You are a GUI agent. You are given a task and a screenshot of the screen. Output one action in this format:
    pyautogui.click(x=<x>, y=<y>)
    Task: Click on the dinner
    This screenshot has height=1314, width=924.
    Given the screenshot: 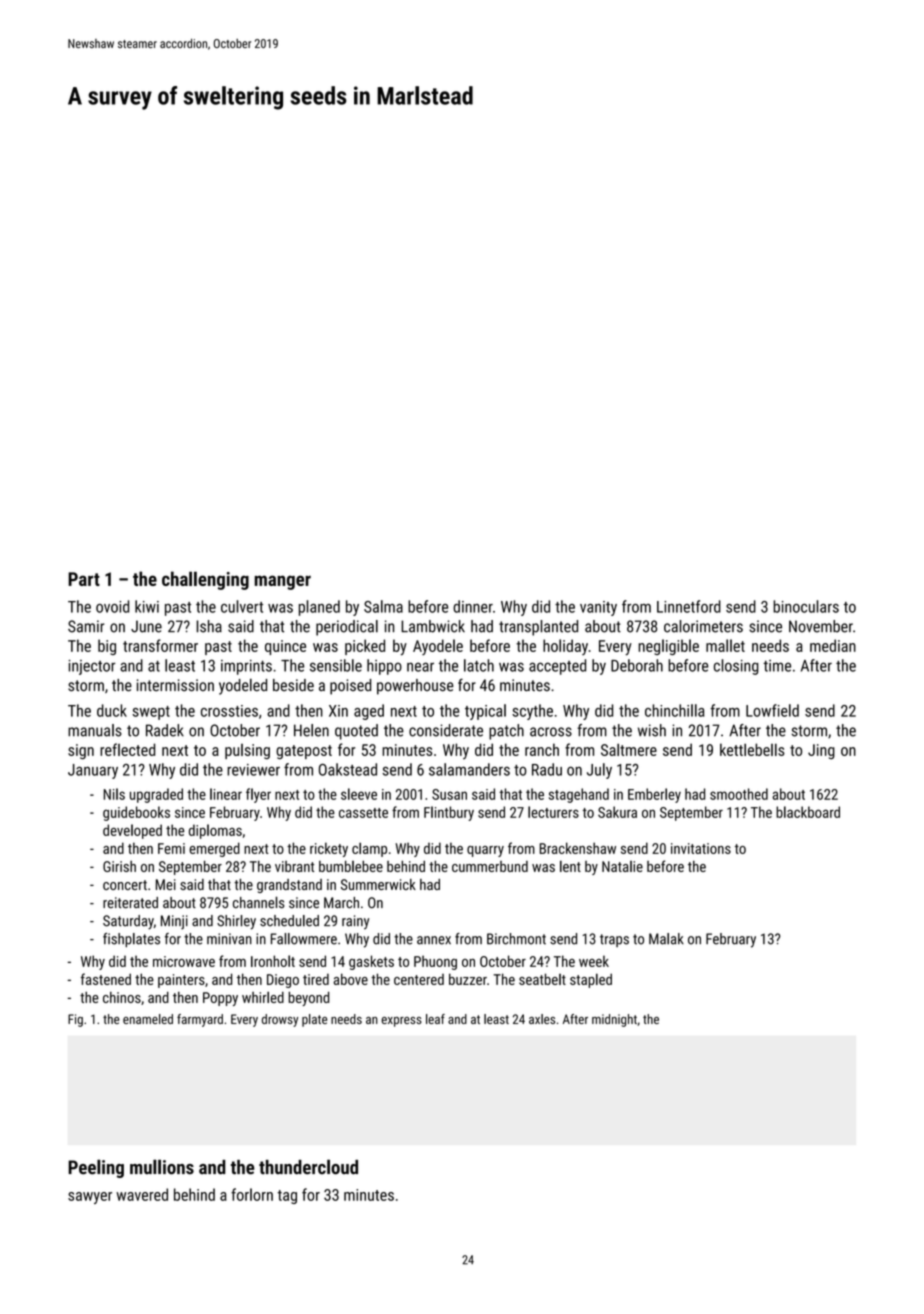 What is the action you would take?
    pyautogui.click(x=473, y=606)
